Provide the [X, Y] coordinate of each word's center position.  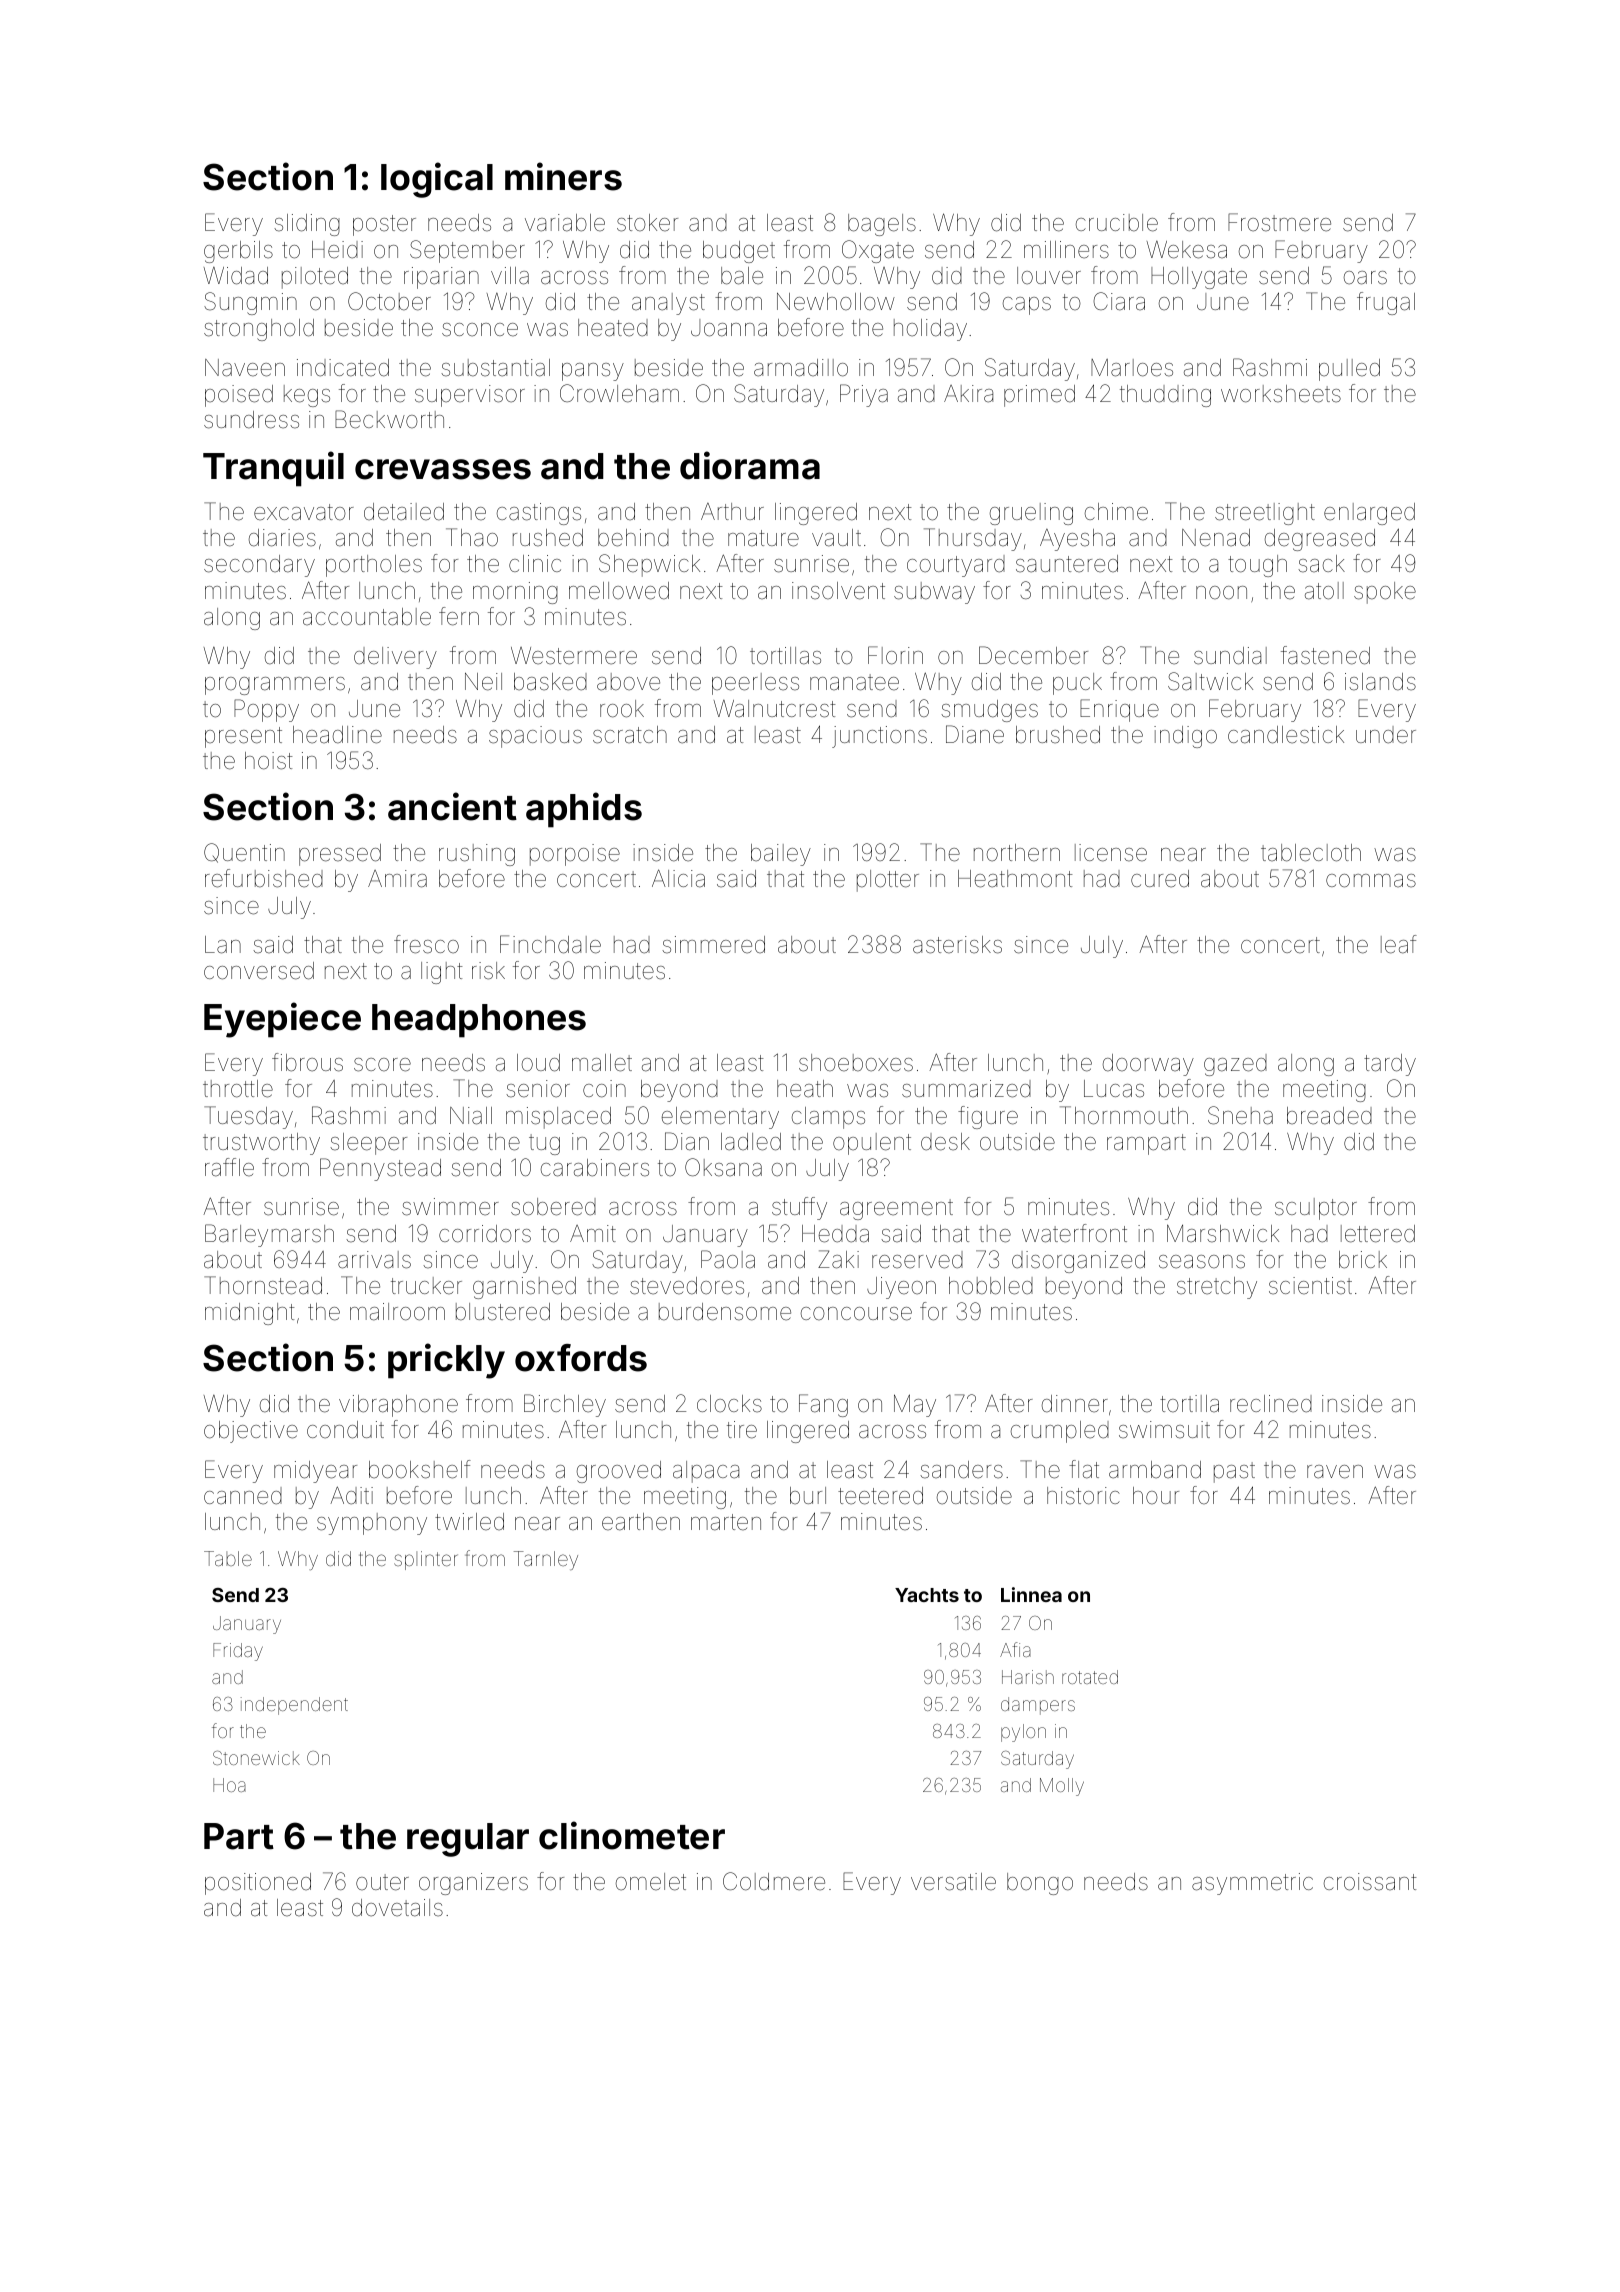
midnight [250, 1314]
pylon [1023, 1733]
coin [604, 1089]
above [628, 682]
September [467, 251]
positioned [258, 1884]
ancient [452, 806]
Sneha [1240, 1115]
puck [1077, 684]
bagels [882, 225]
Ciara [1119, 301]
